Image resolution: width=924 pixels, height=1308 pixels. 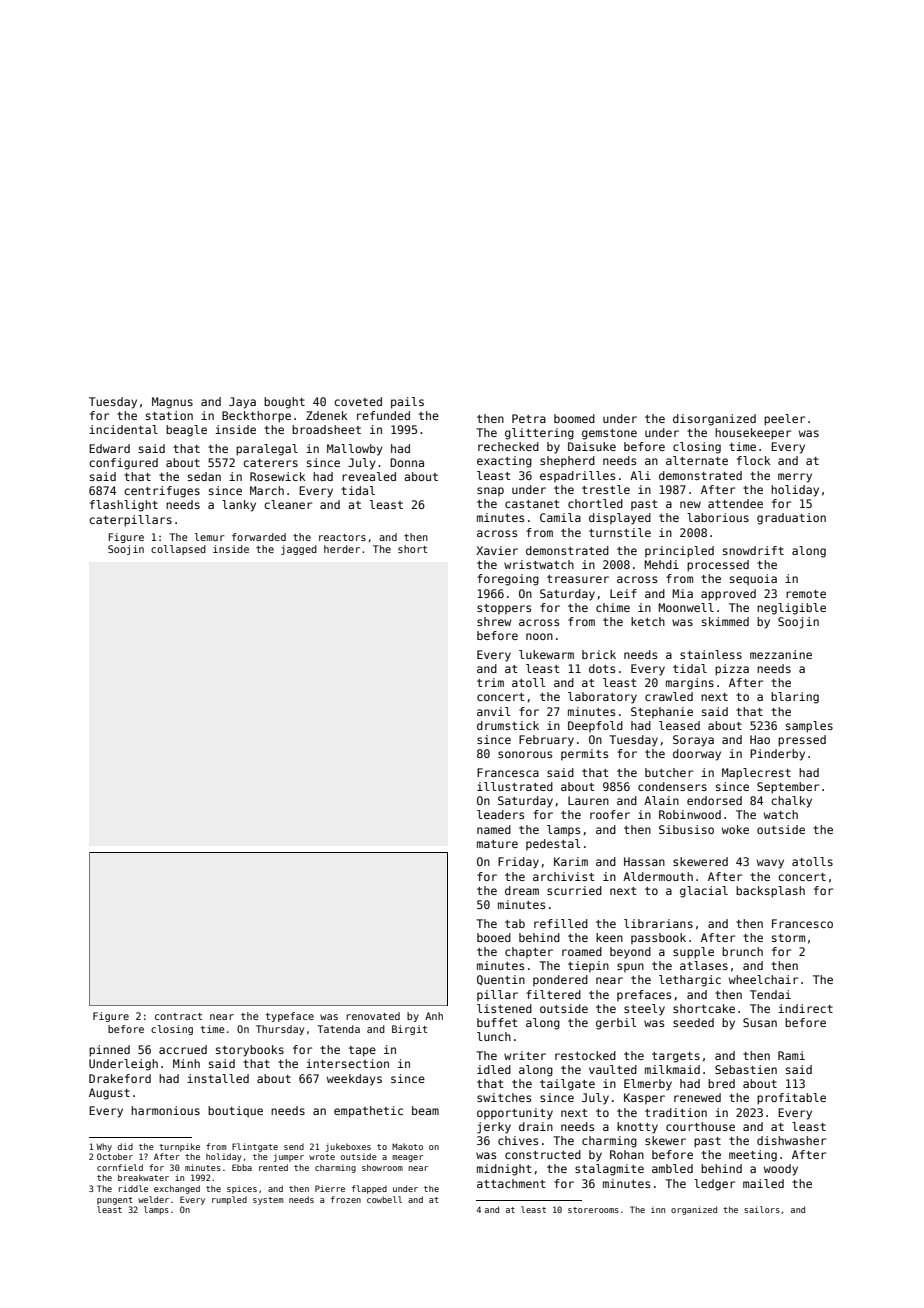 I want to click on Edward, so click(x=109, y=448).
